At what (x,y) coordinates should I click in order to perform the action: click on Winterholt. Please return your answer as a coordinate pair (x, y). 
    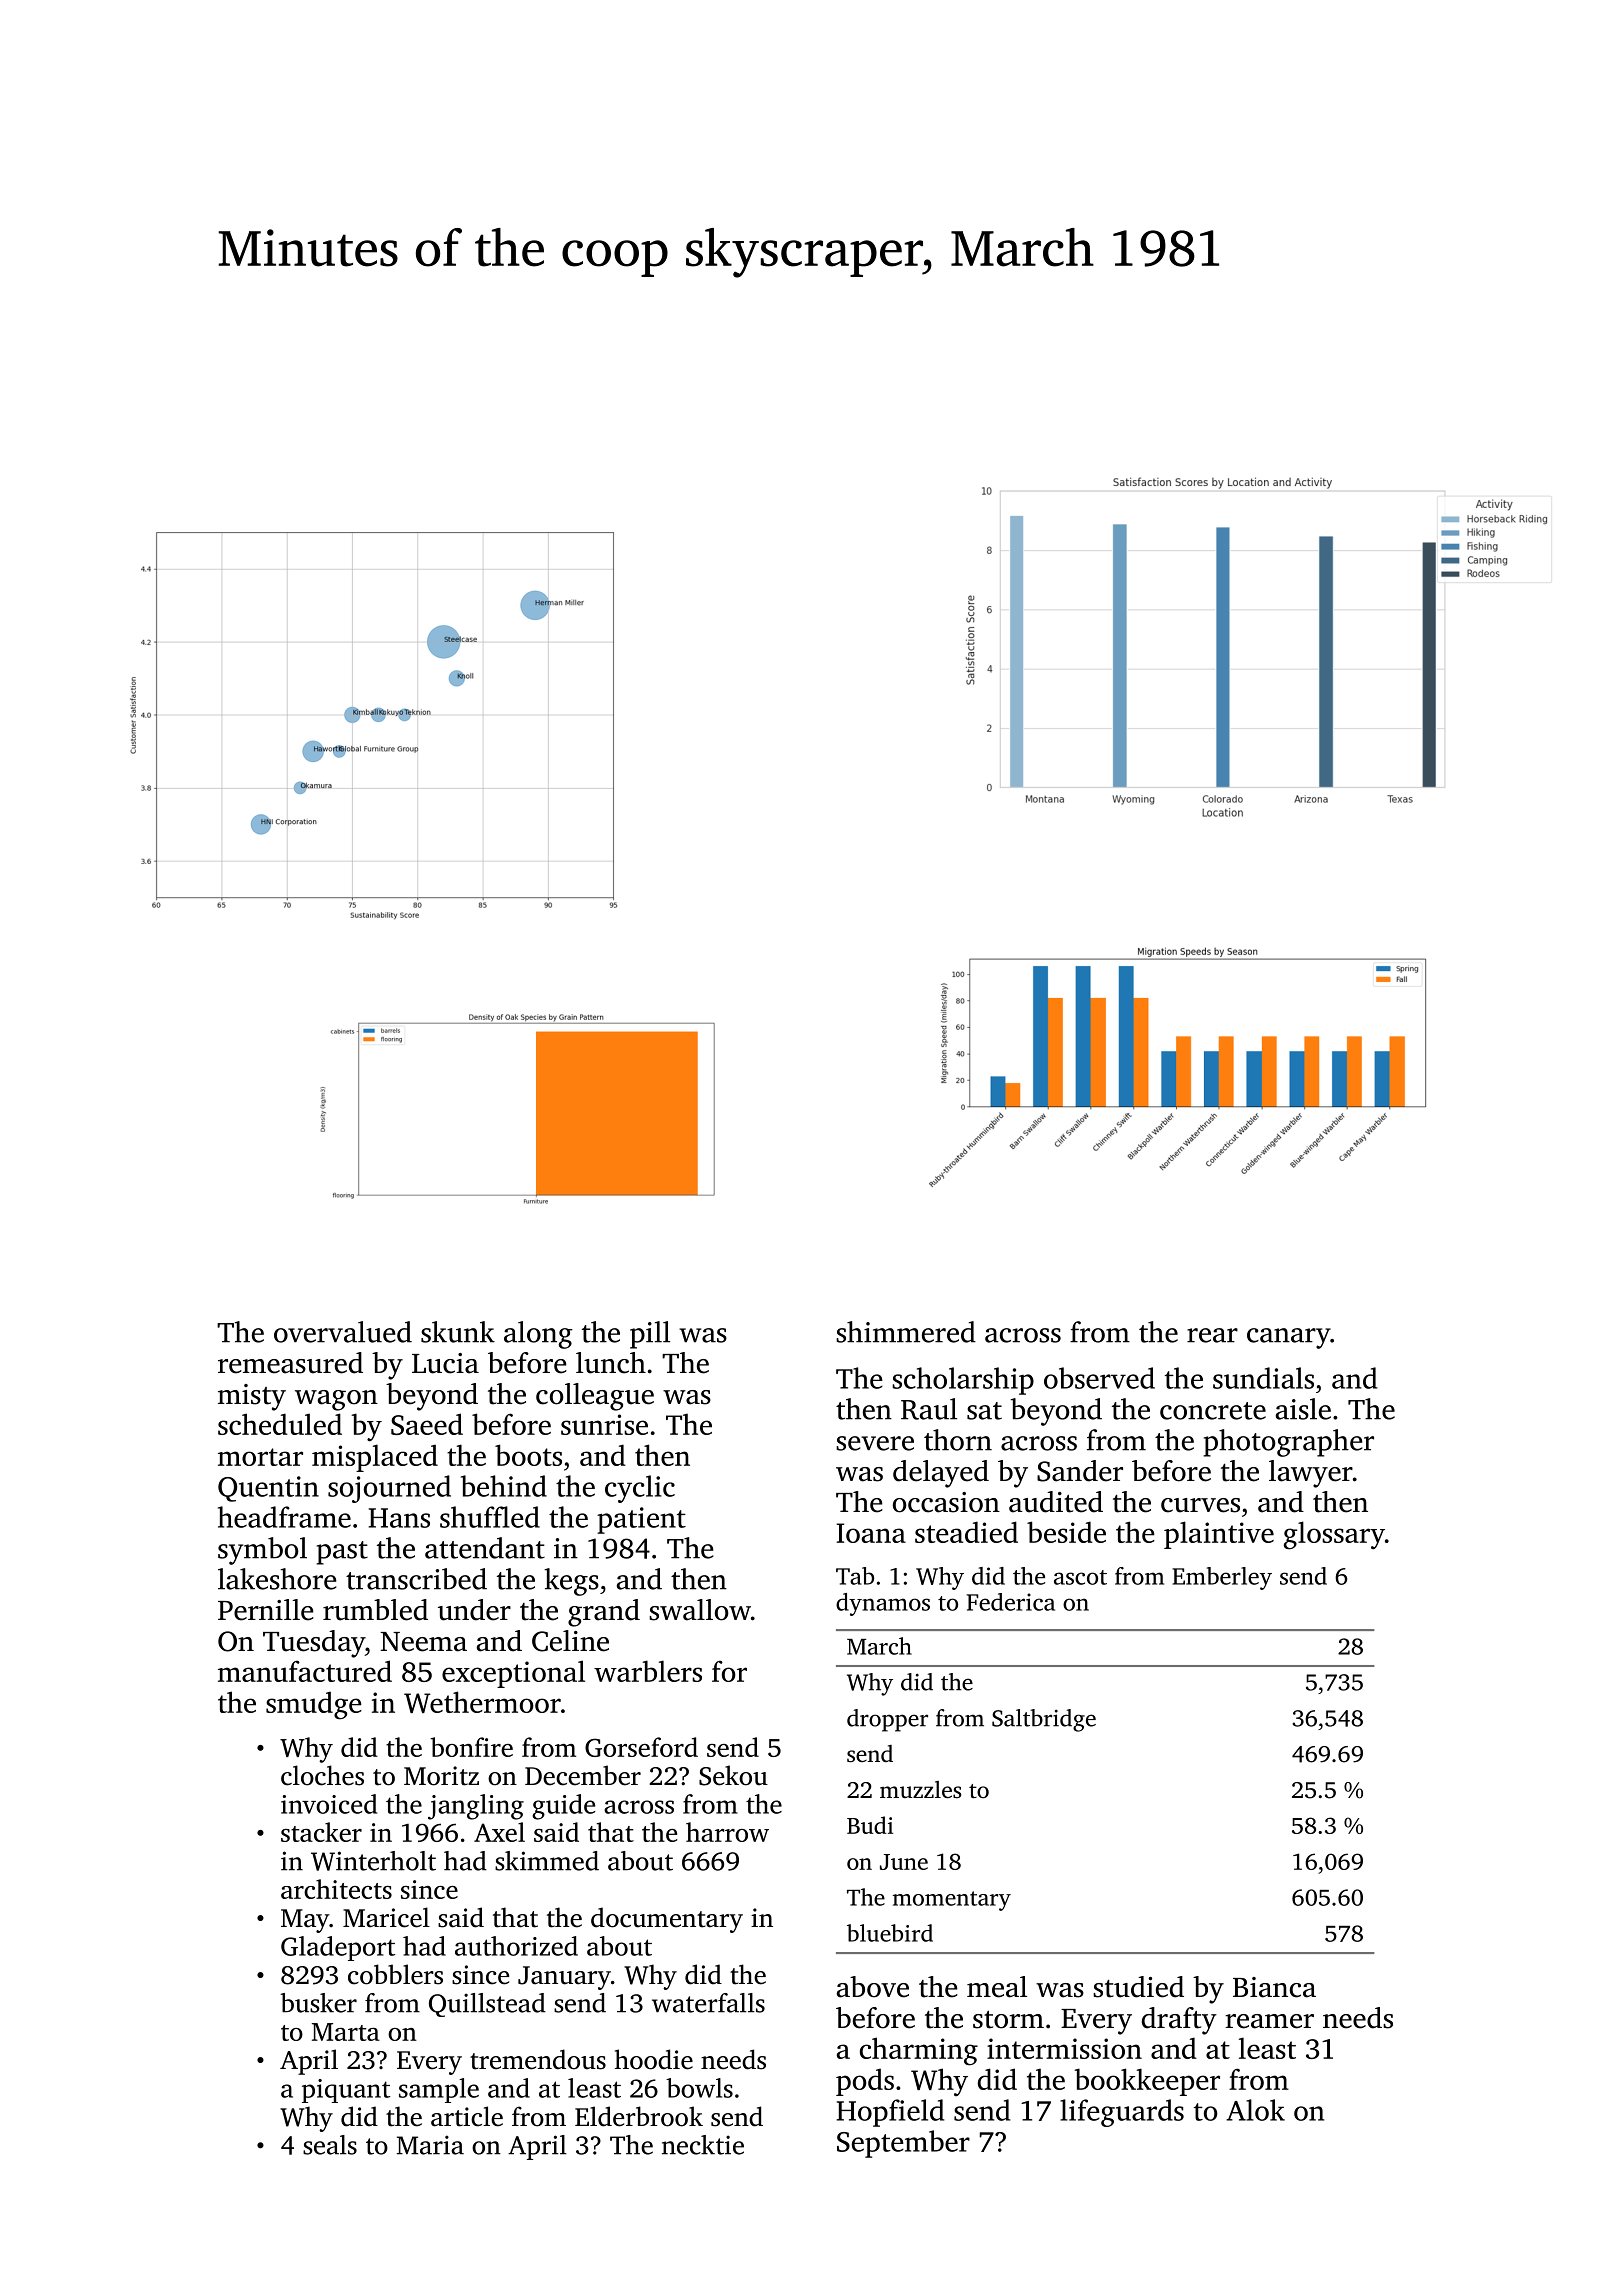
    Looking at the image, I should click on (373, 1861).
